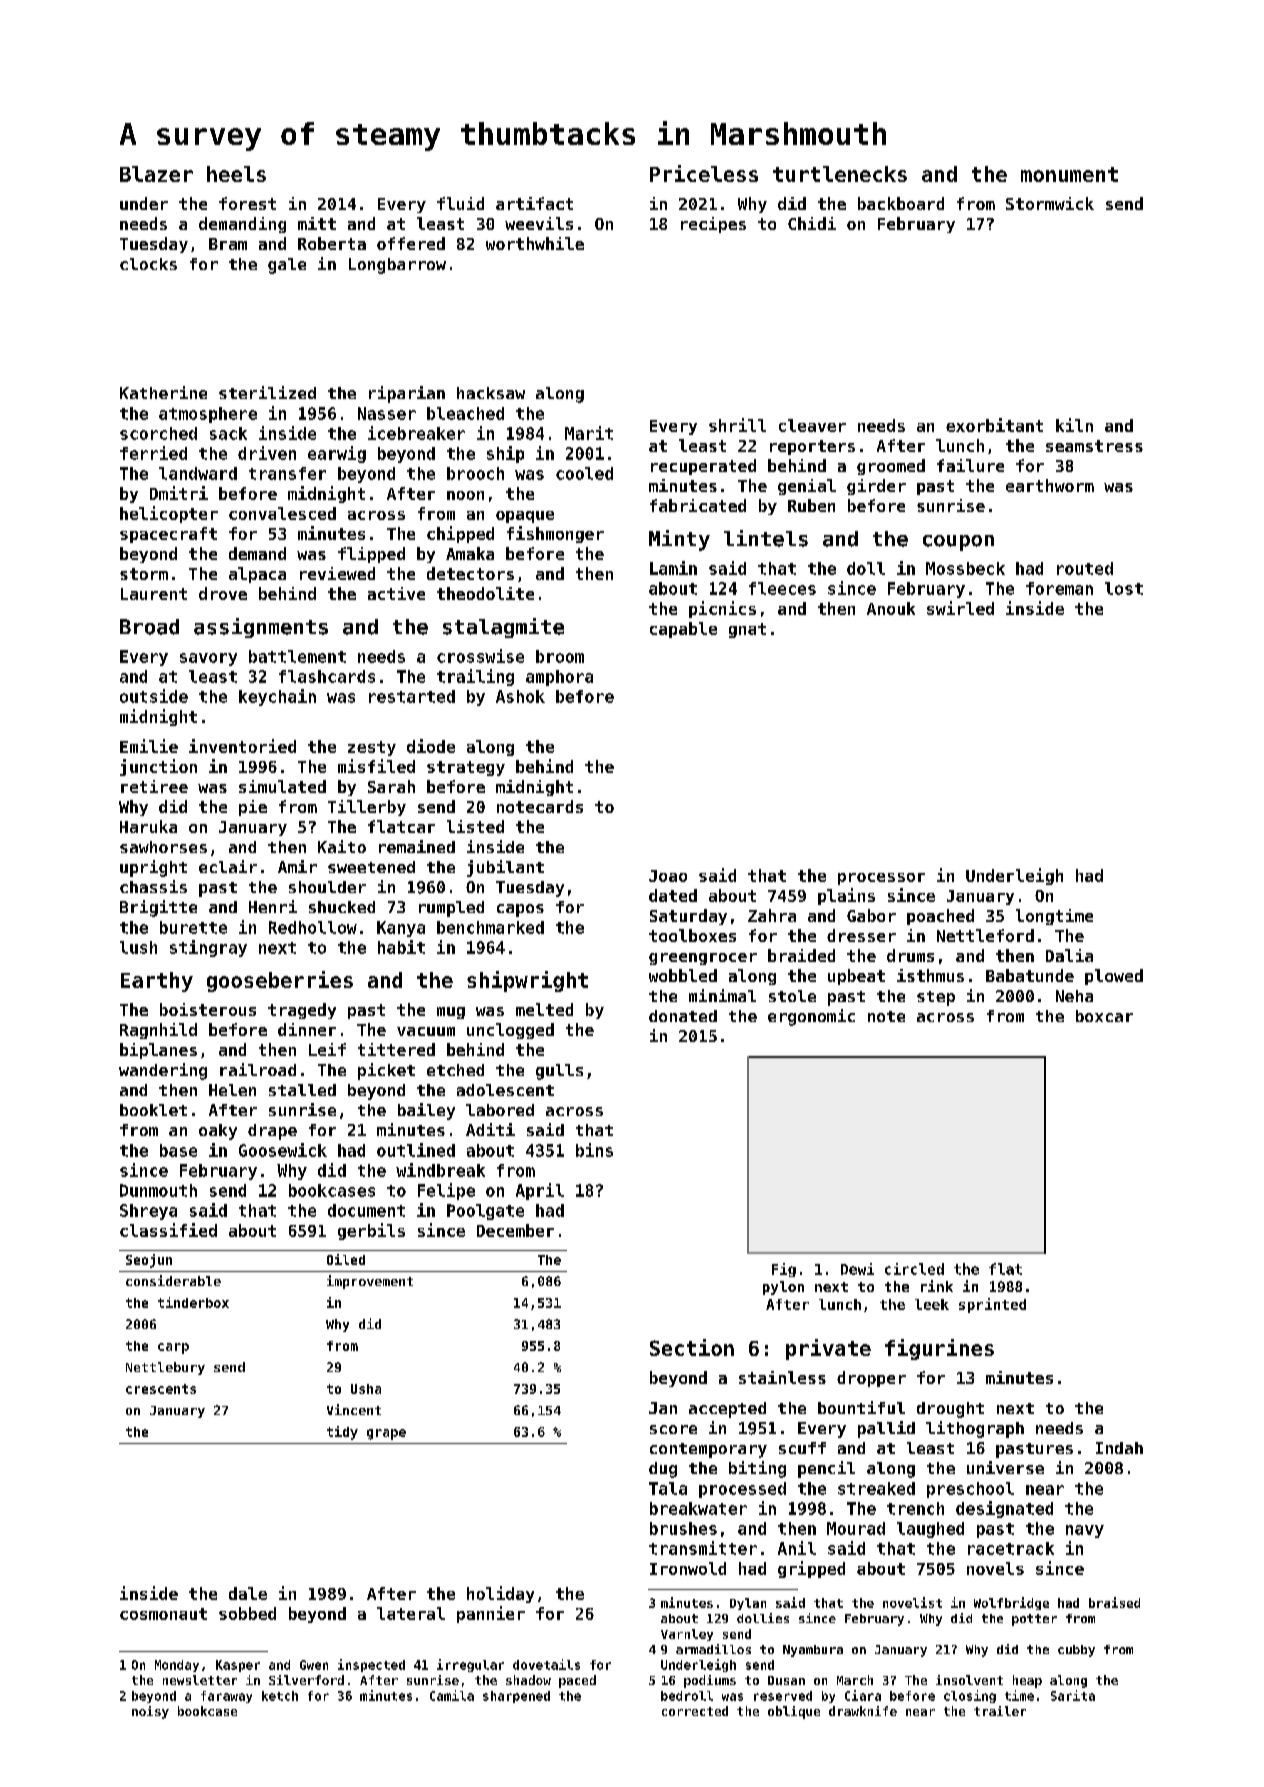  Describe the element at coordinates (910, 955) in the screenshot. I see `drums` at that location.
